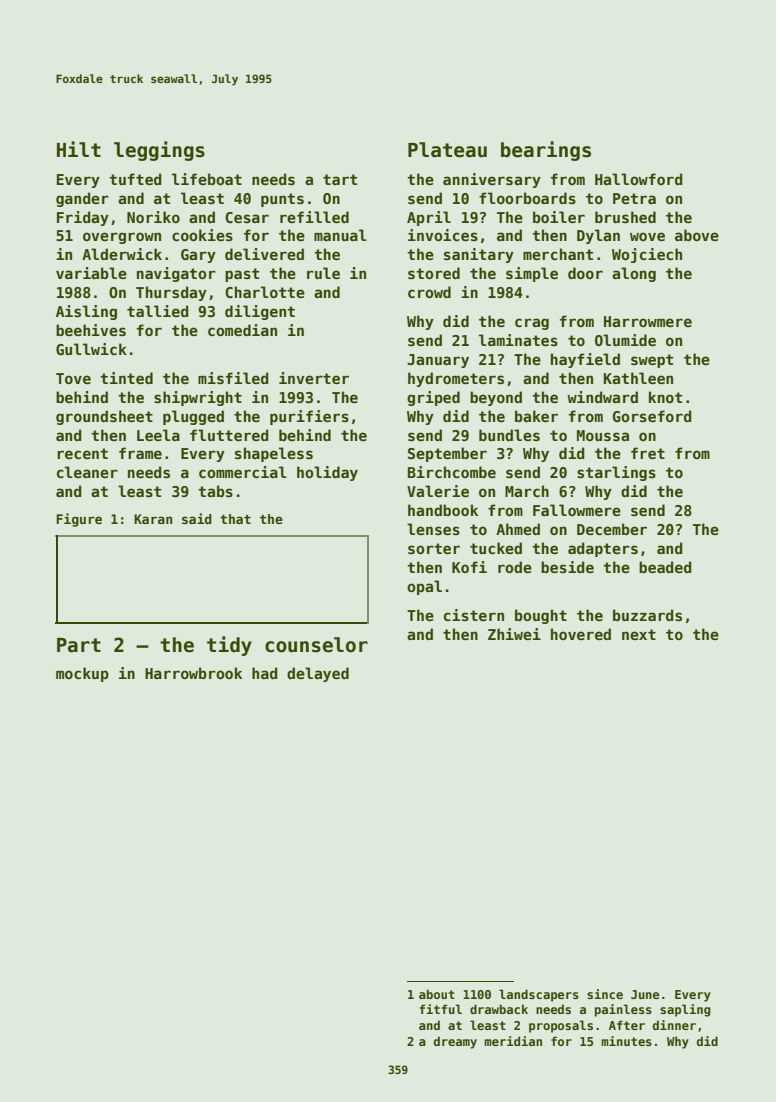 This screenshot has height=1102, width=776. I want to click on next, so click(639, 634).
